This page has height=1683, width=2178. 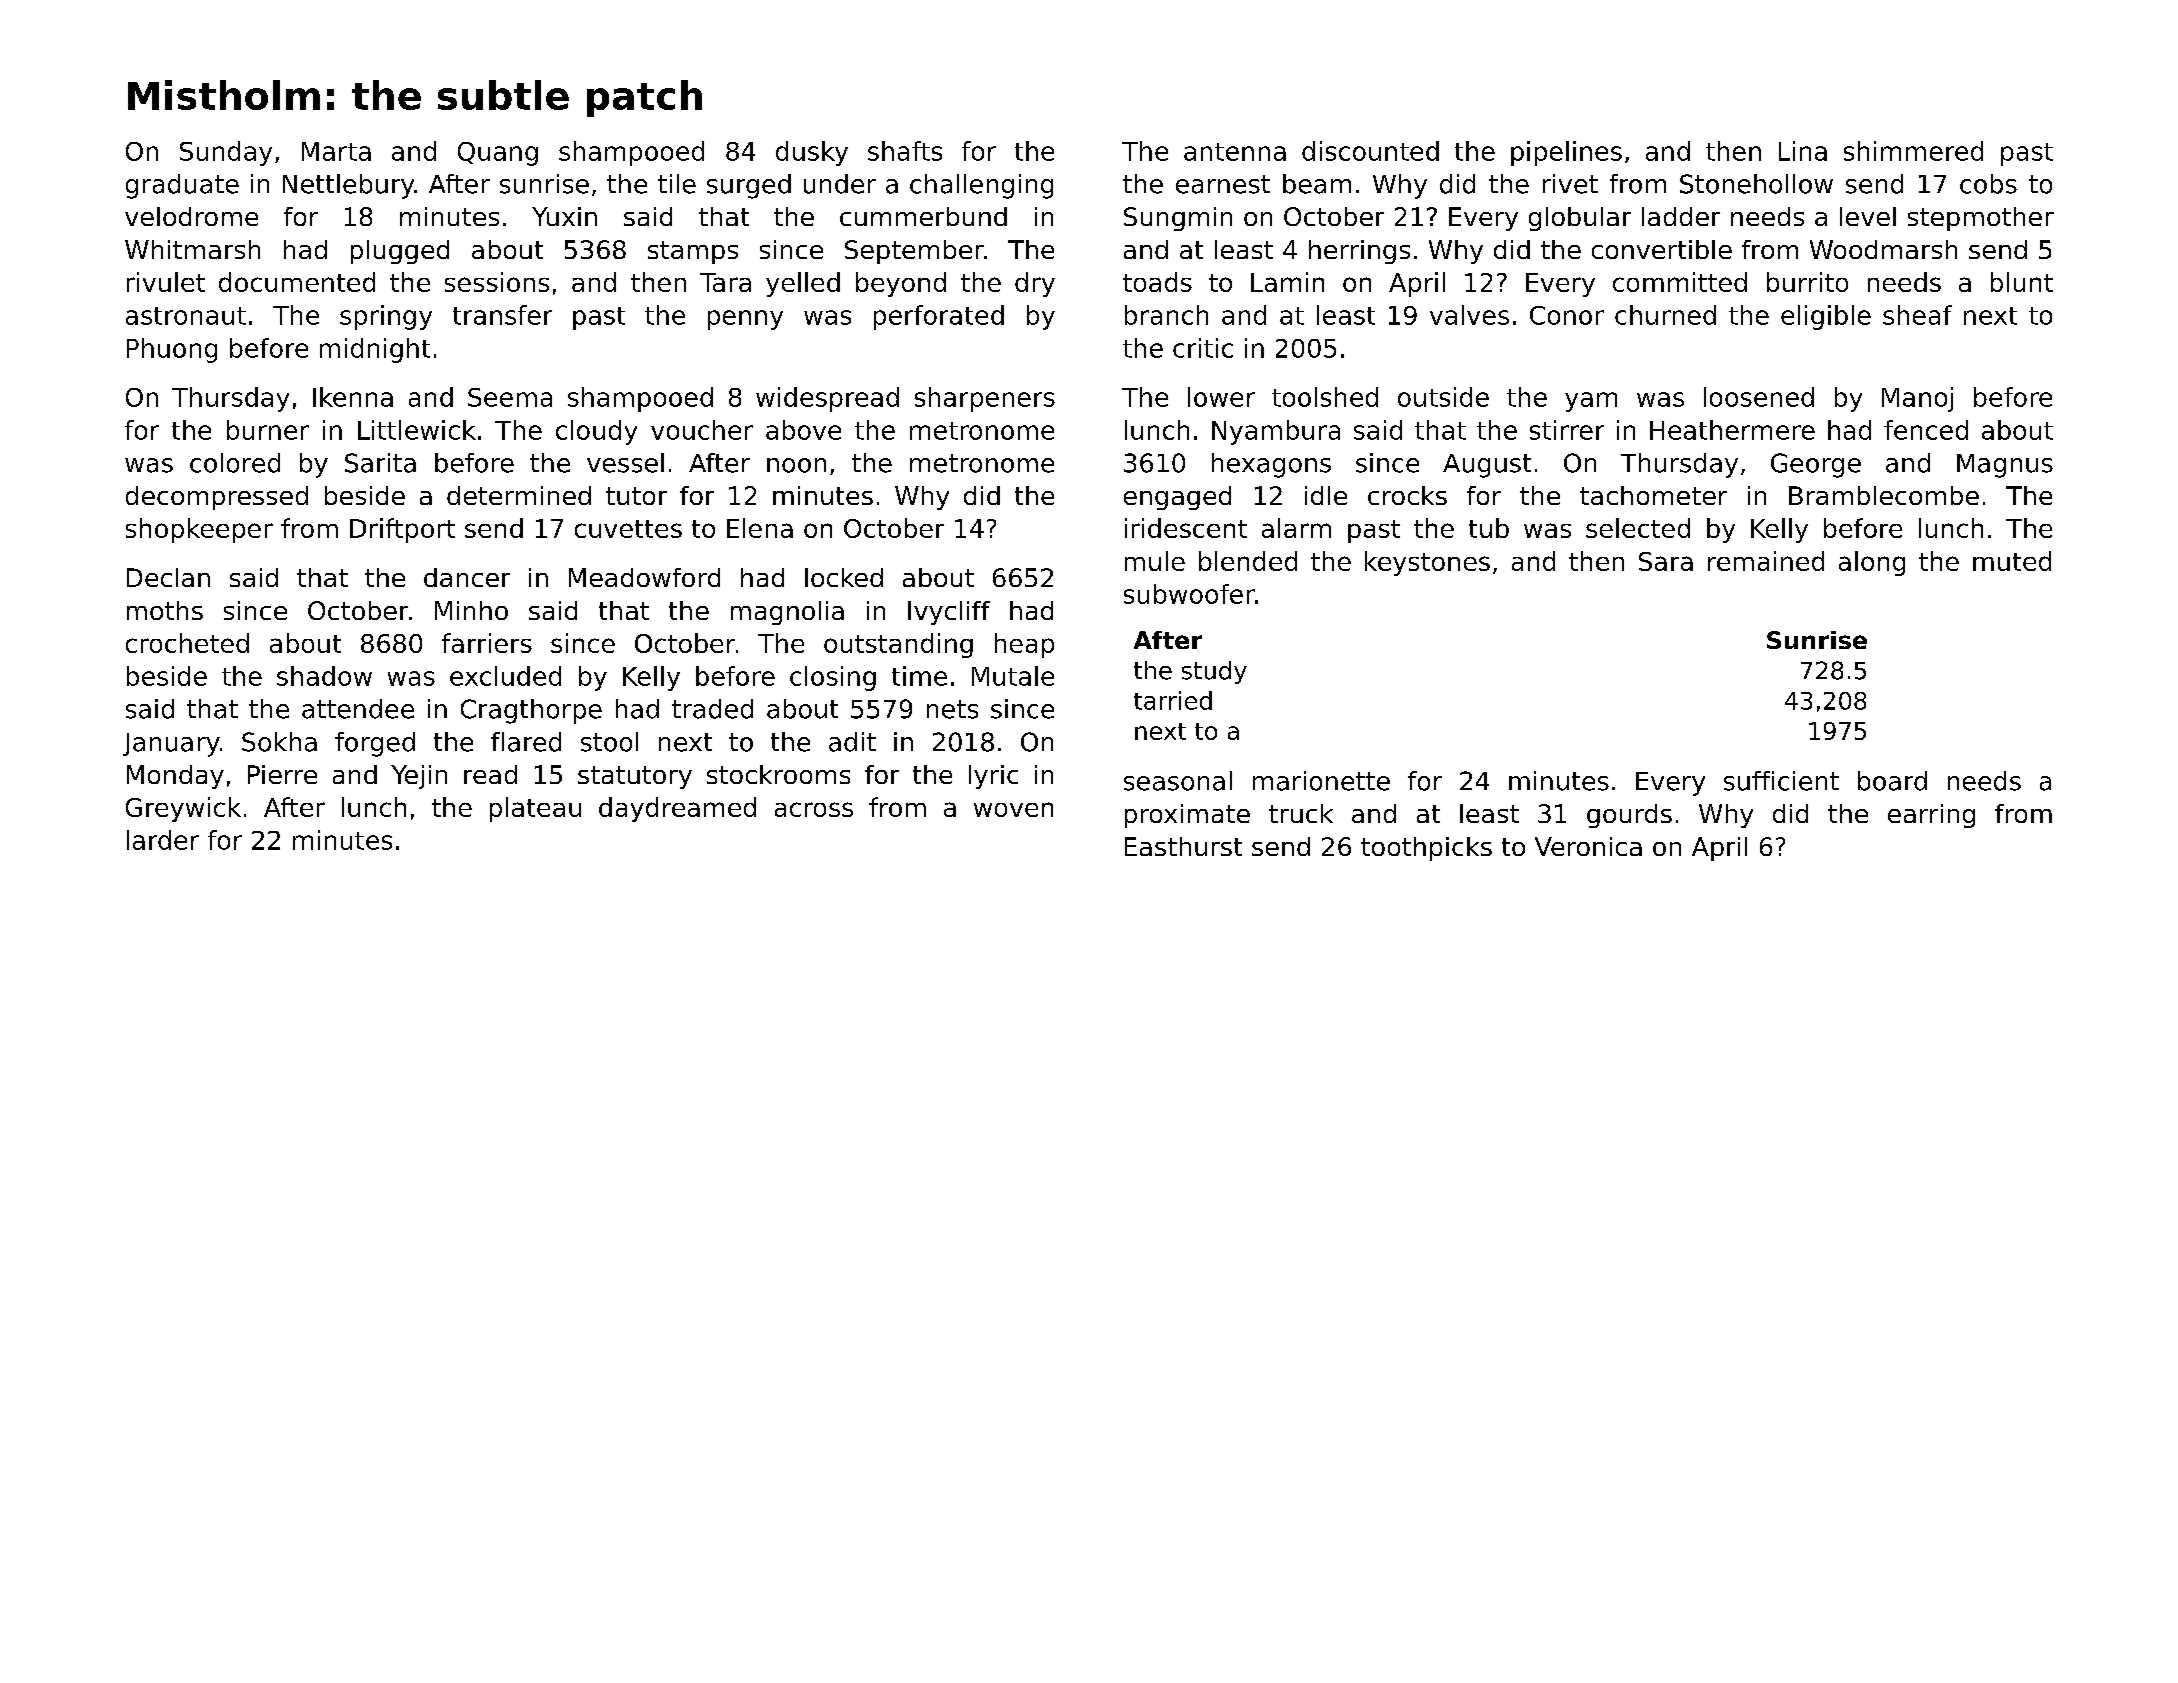 I want to click on magnolia, so click(x=787, y=613).
